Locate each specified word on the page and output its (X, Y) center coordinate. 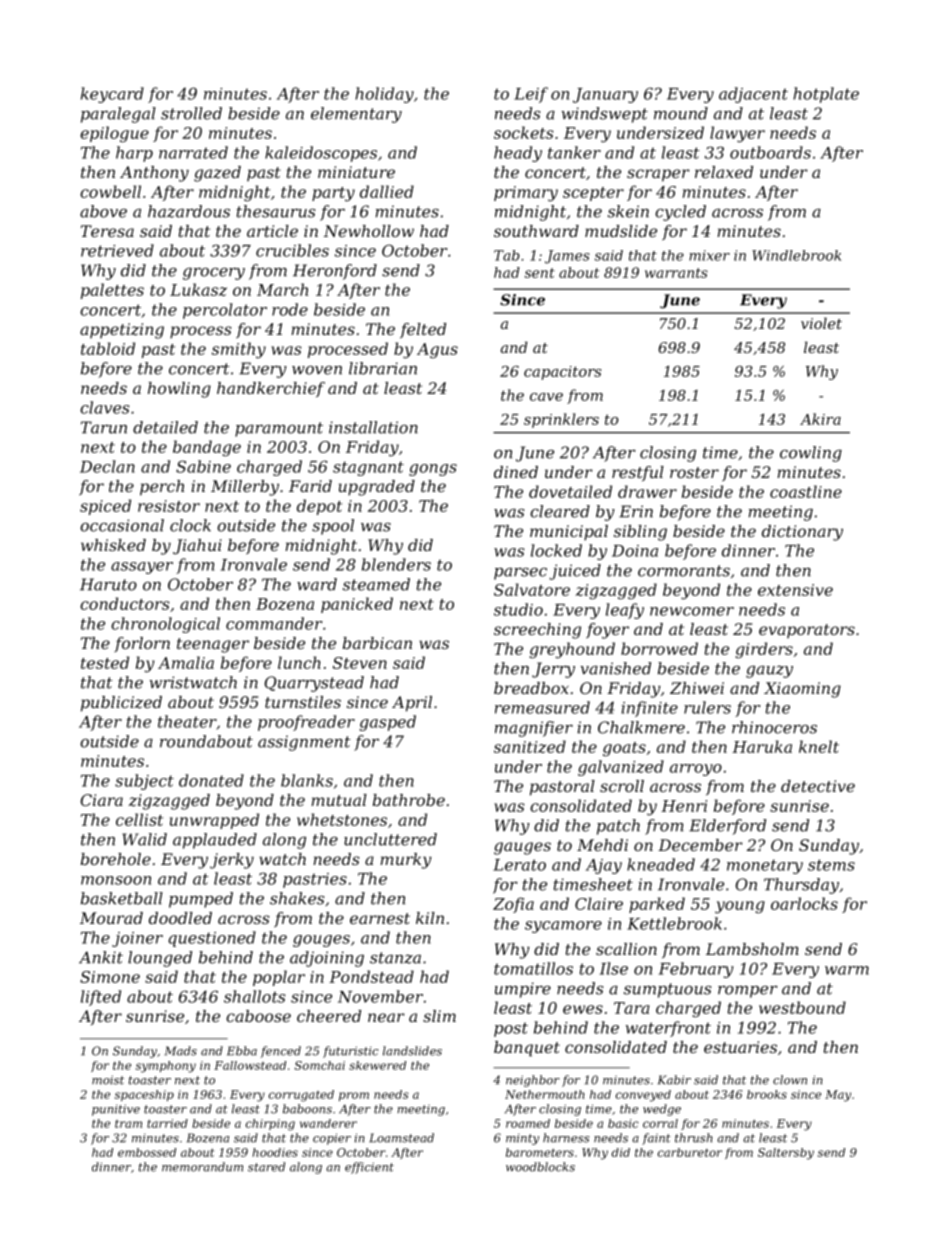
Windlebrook (796, 255)
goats (624, 749)
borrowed (659, 648)
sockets (524, 132)
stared (266, 1167)
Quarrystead (314, 684)
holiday (384, 95)
